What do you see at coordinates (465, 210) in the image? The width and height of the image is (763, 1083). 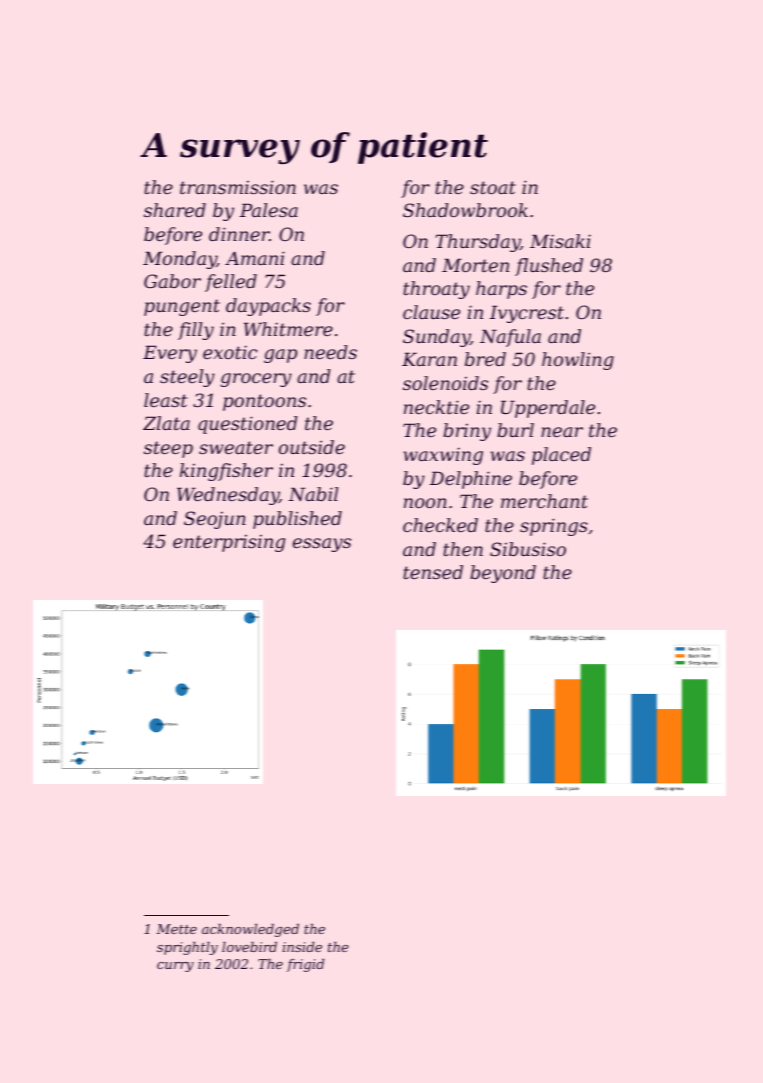 I see `Shadowbrook` at bounding box center [465, 210].
